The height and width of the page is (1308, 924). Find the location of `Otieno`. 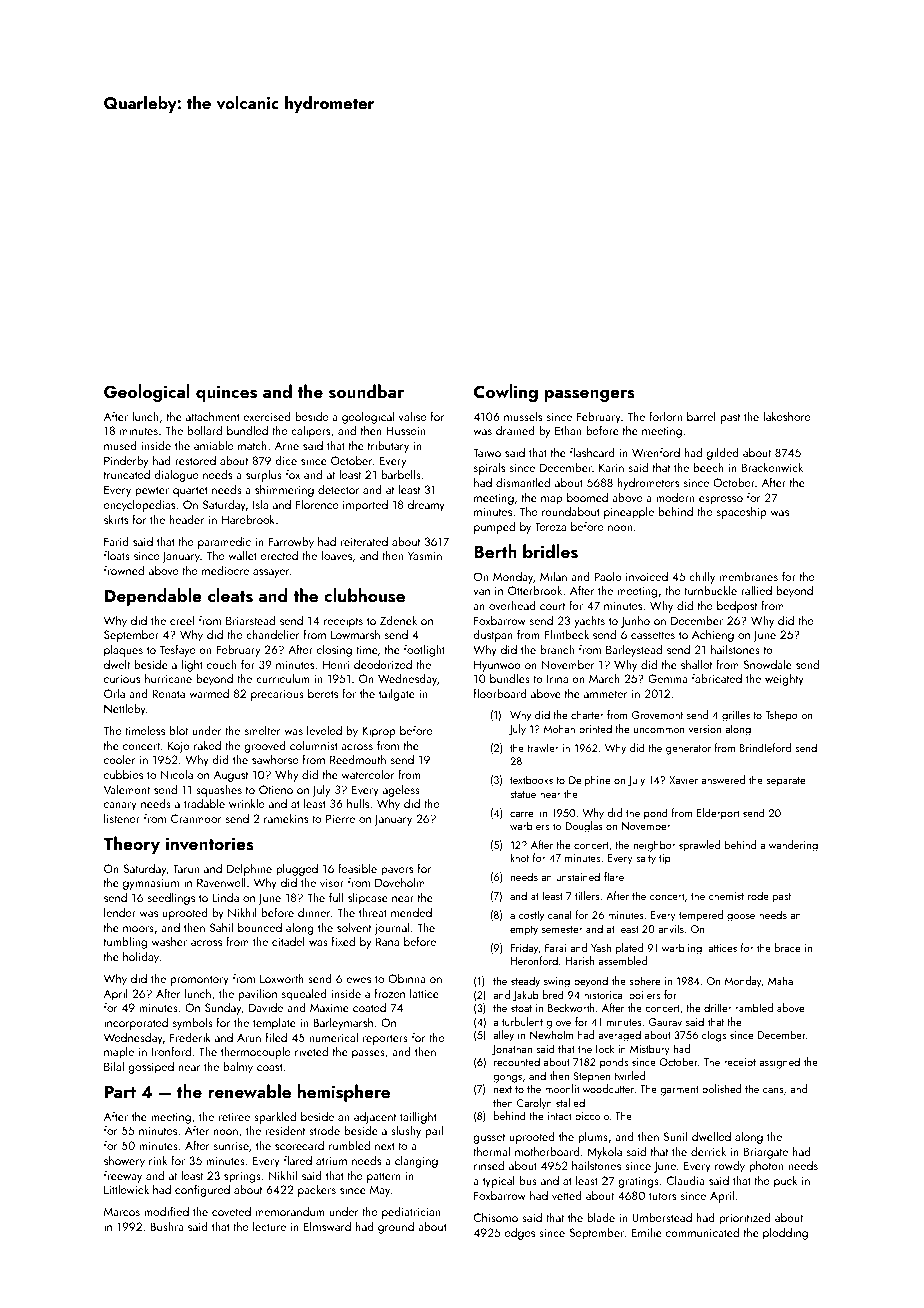

Otieno is located at coordinates (276, 789).
